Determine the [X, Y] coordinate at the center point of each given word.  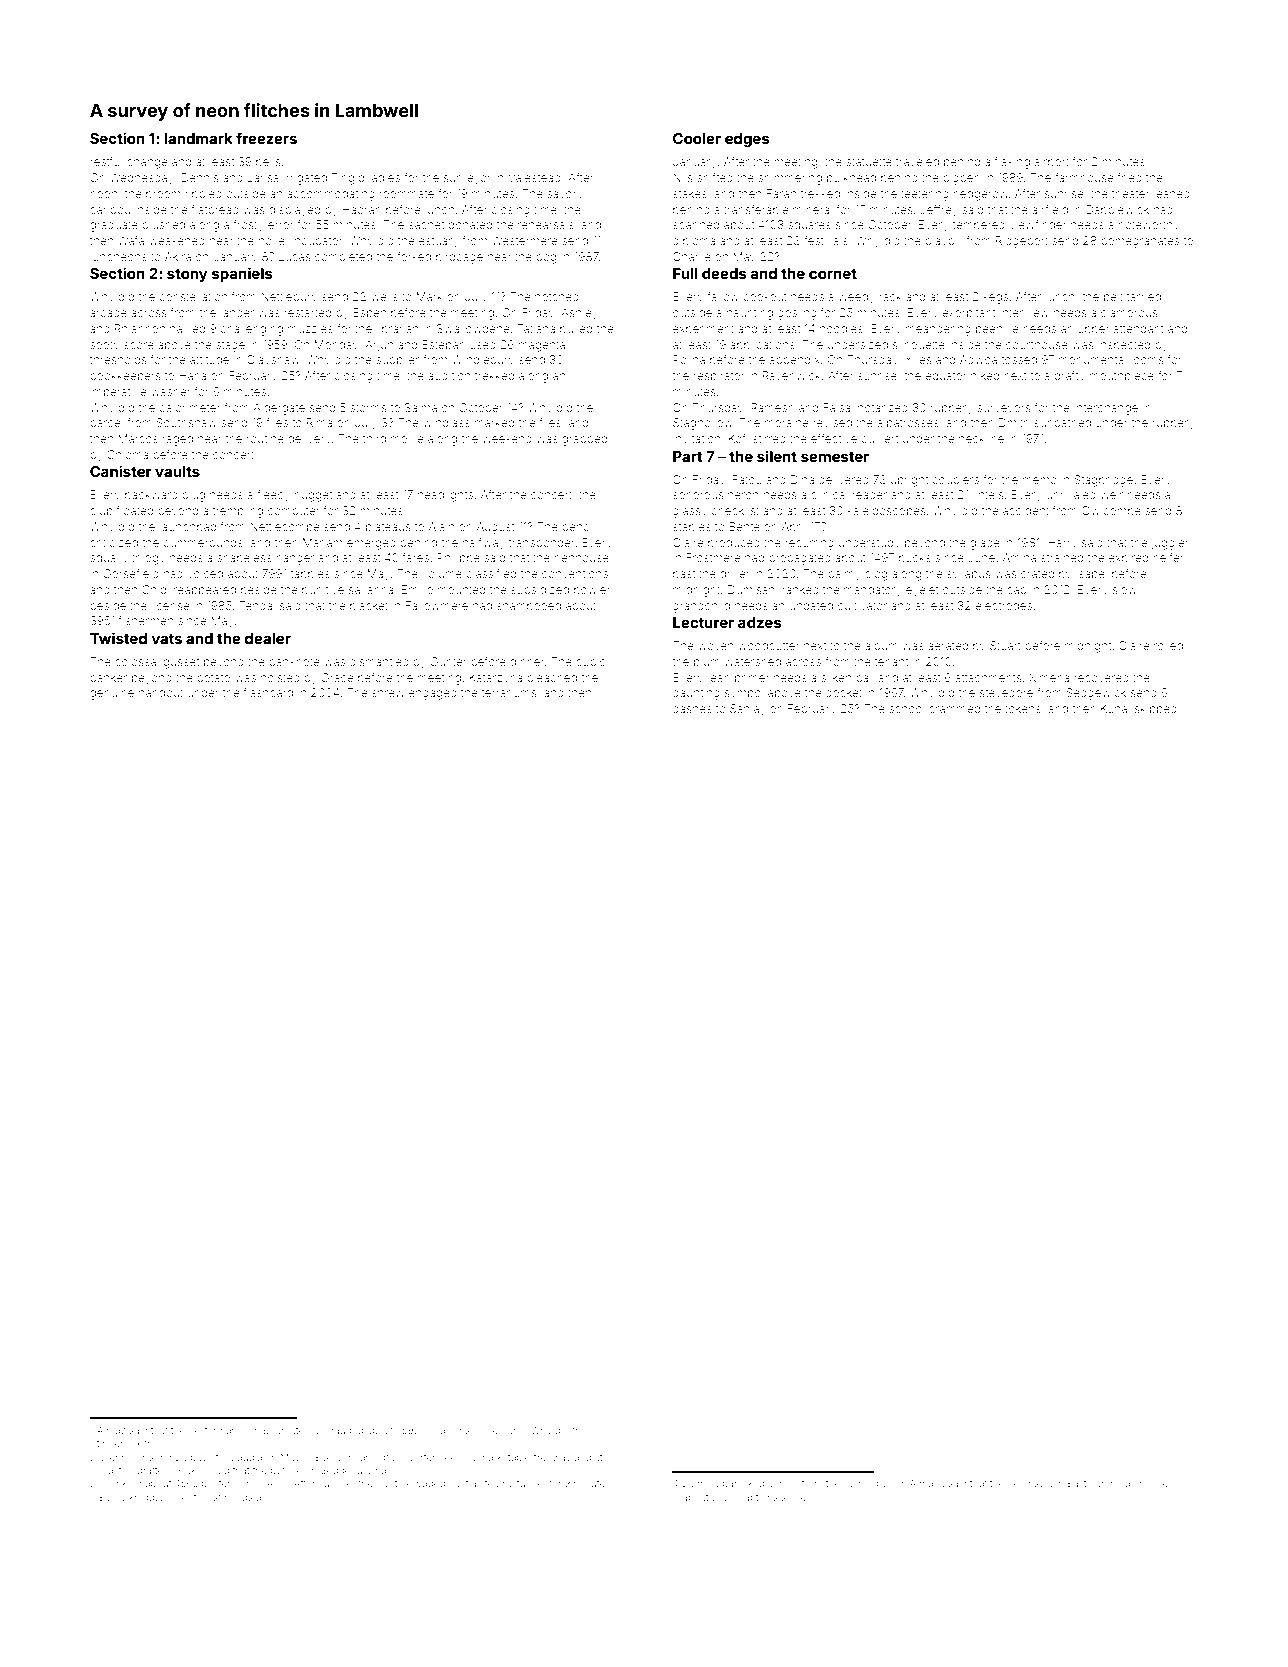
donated [470, 224]
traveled [917, 161]
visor [893, 1483]
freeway [552, 1458]
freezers [266, 138]
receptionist [194, 1498]
